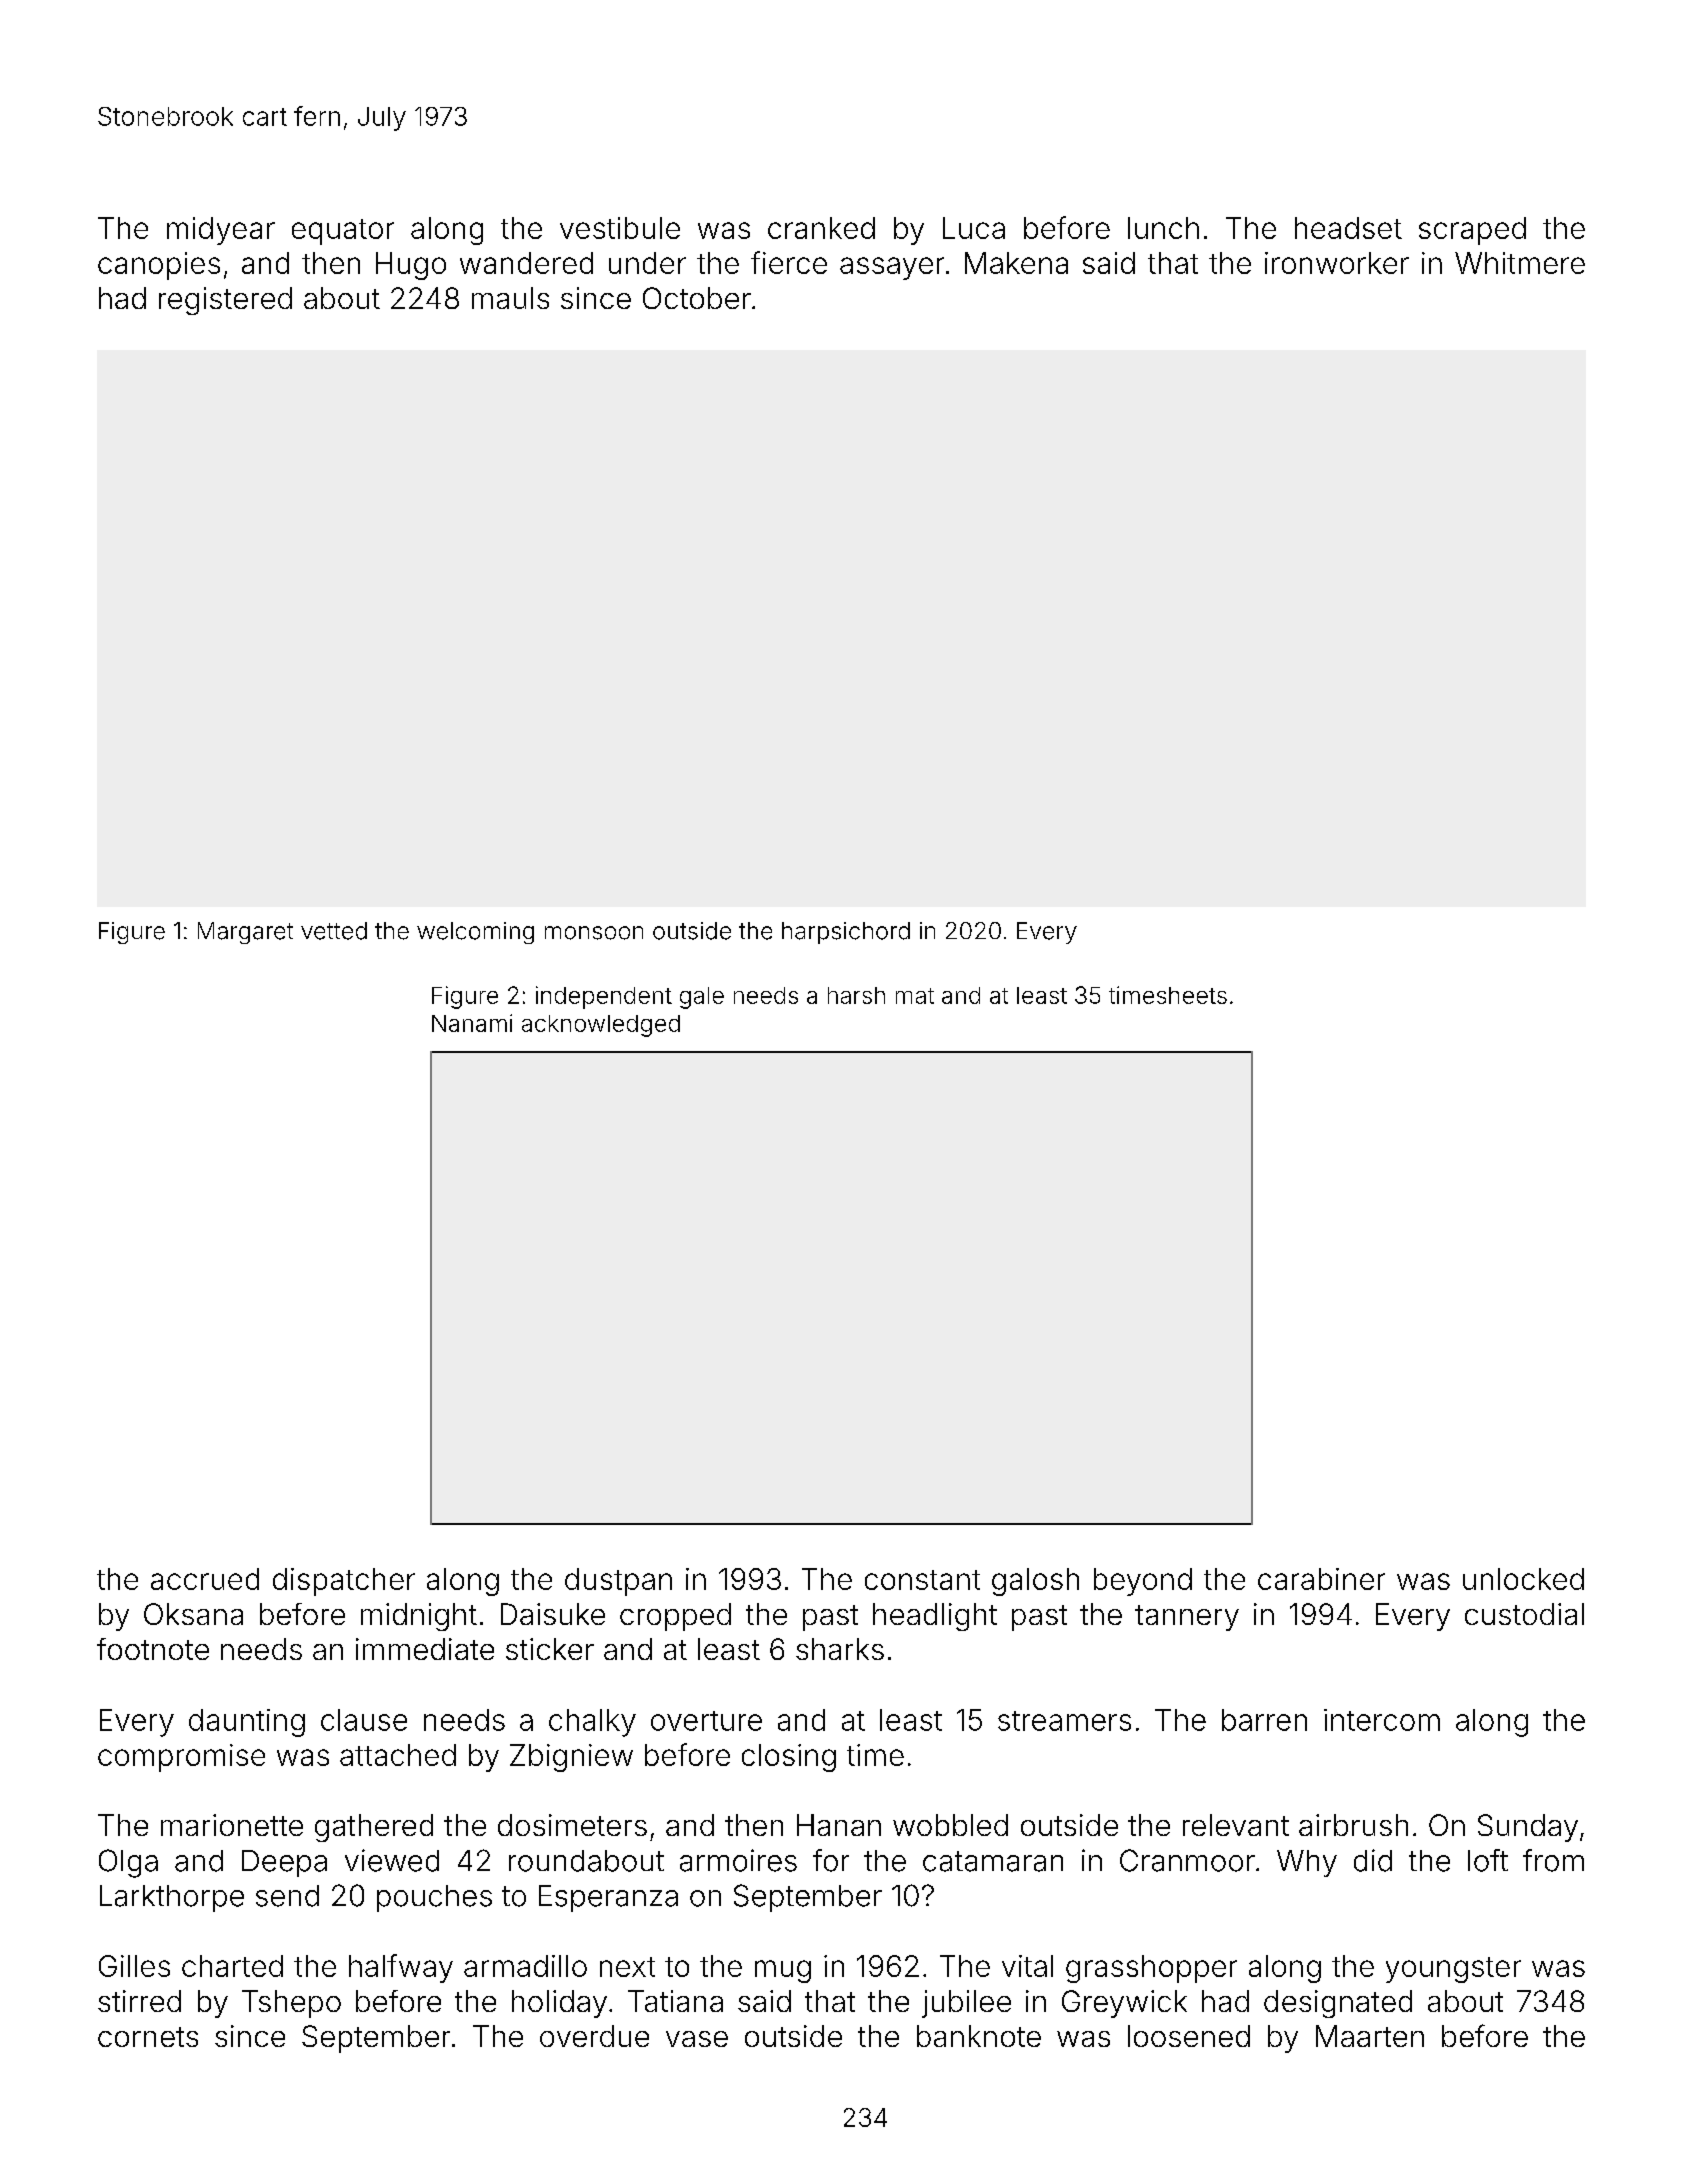  Describe the element at coordinates (846, 933) in the screenshot. I see `harpsichord` at that location.
